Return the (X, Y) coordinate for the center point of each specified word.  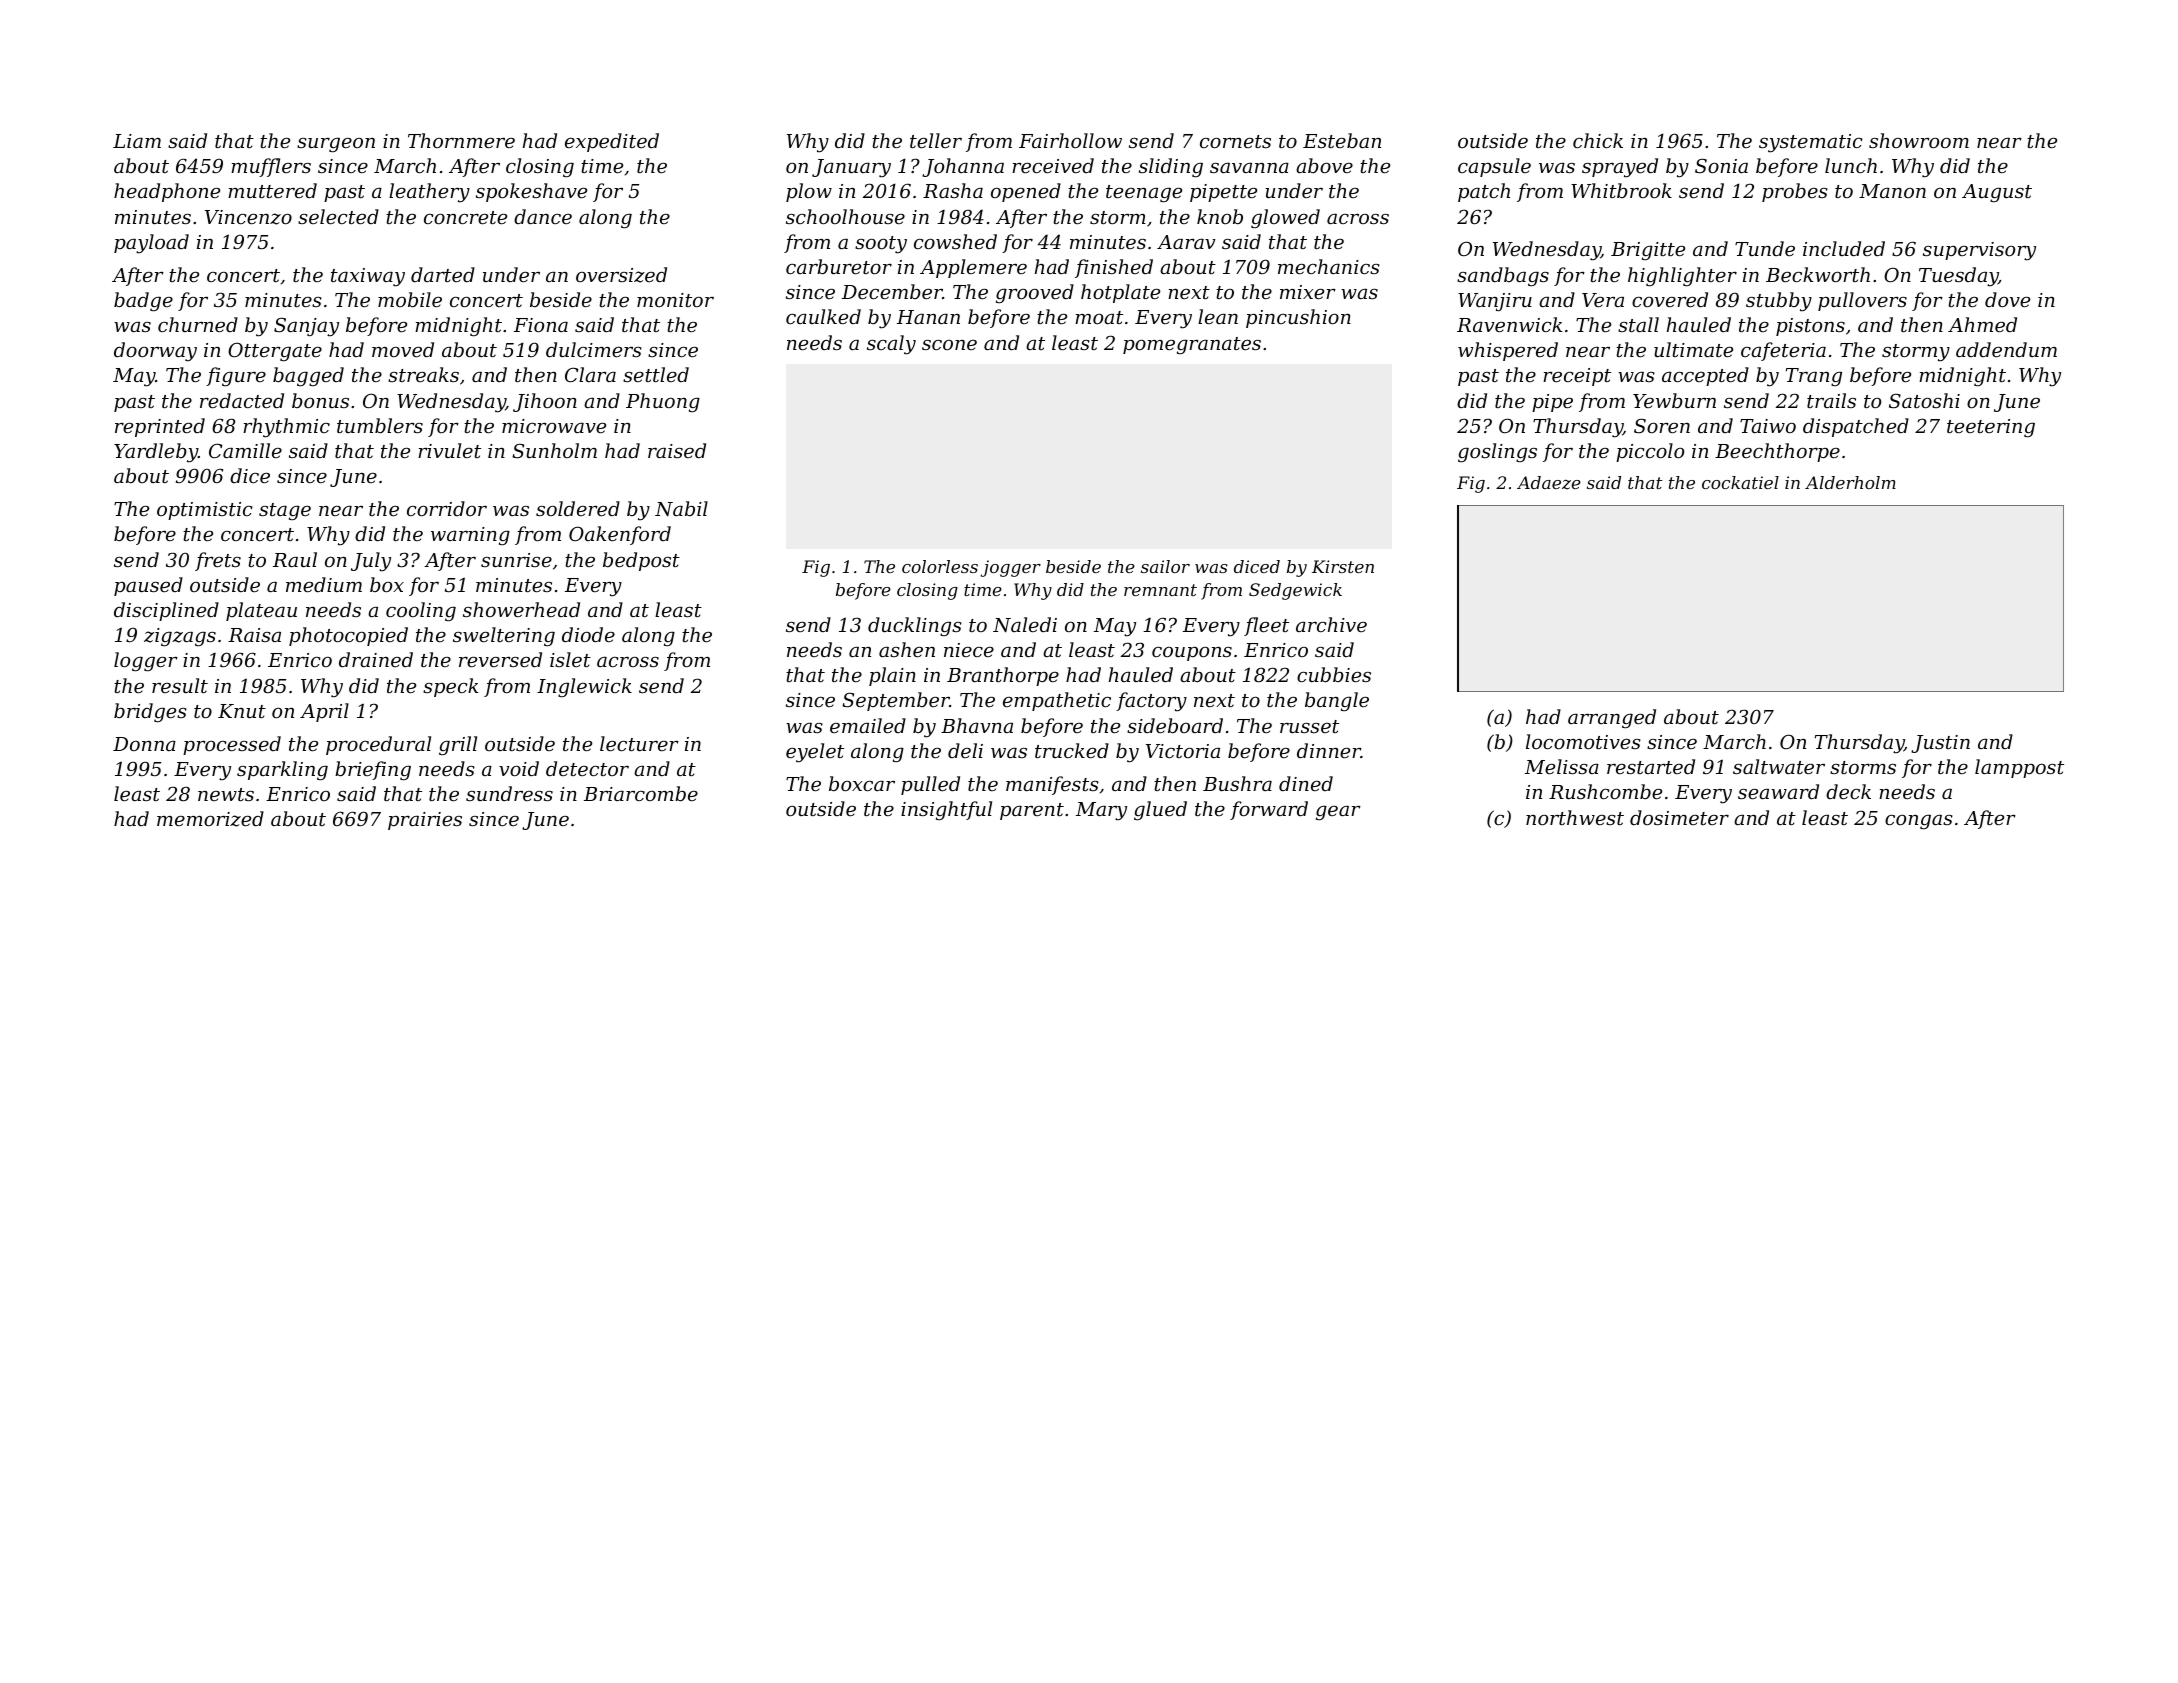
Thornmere (461, 140)
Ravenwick (1509, 324)
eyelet (815, 753)
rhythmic (286, 428)
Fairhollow (1070, 140)
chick (1598, 140)
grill (458, 746)
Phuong (663, 403)
